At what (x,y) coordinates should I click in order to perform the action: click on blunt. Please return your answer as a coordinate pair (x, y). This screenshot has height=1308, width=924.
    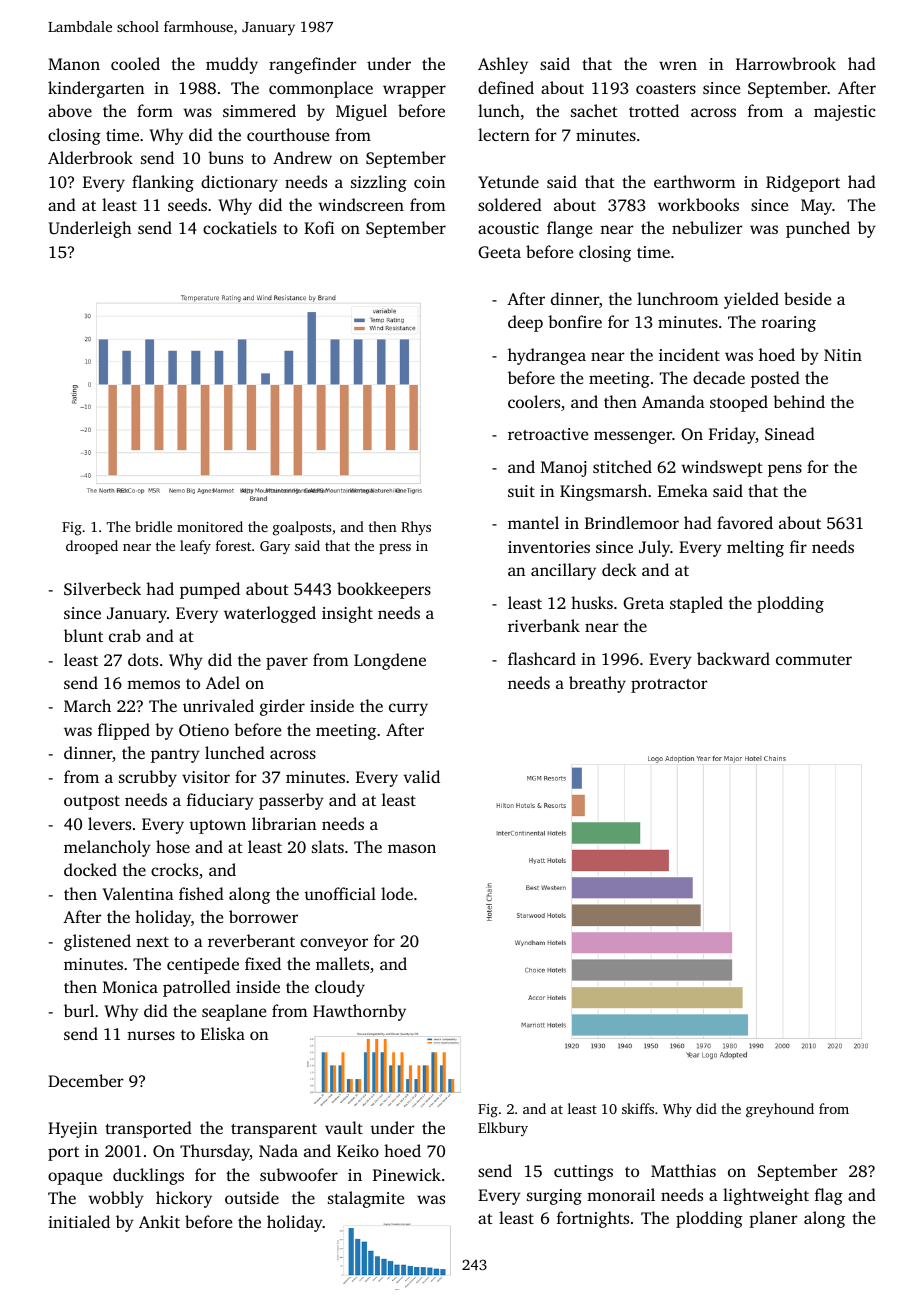
    Looking at the image, I should click on (83, 635).
